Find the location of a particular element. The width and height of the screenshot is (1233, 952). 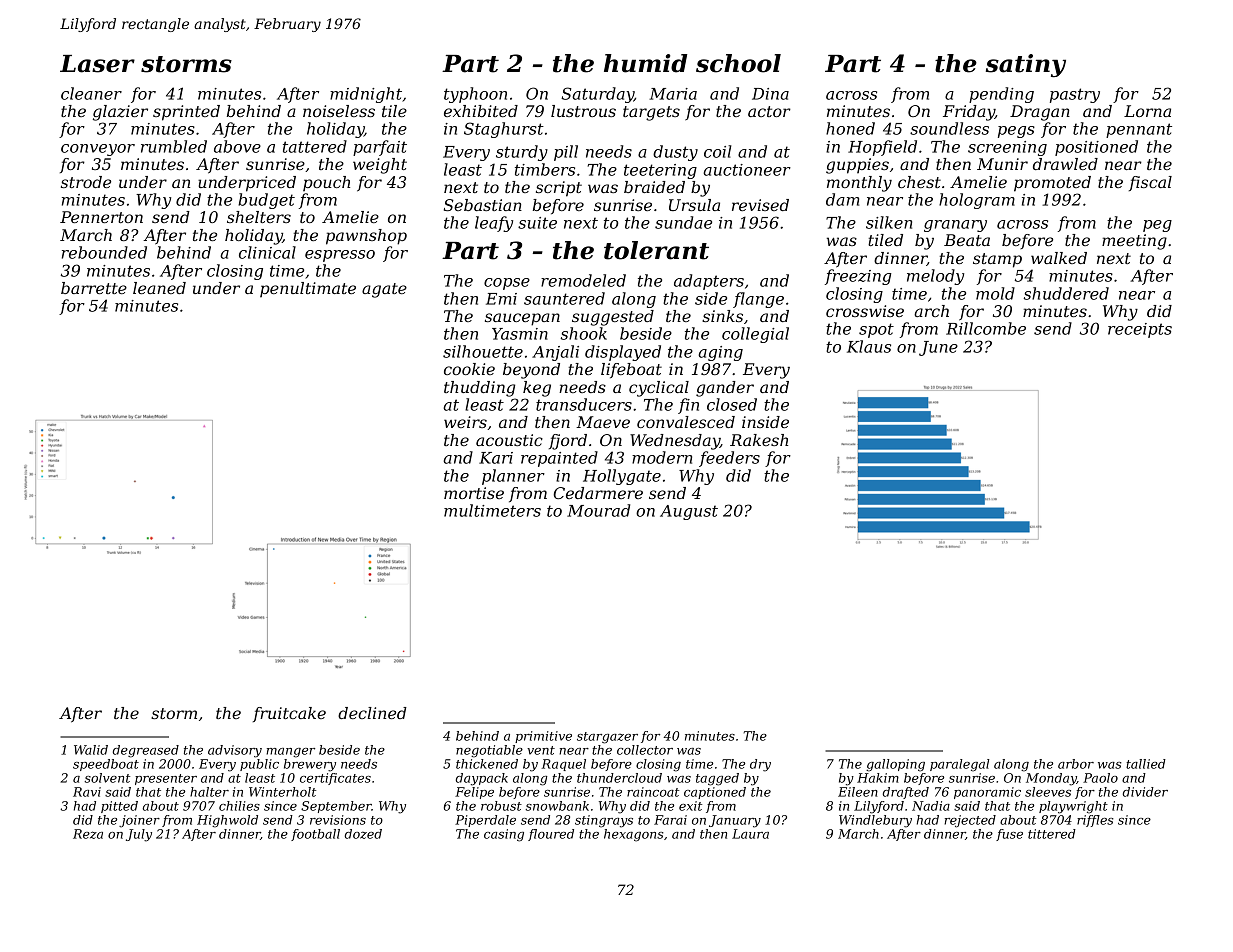

casing is located at coordinates (504, 835).
